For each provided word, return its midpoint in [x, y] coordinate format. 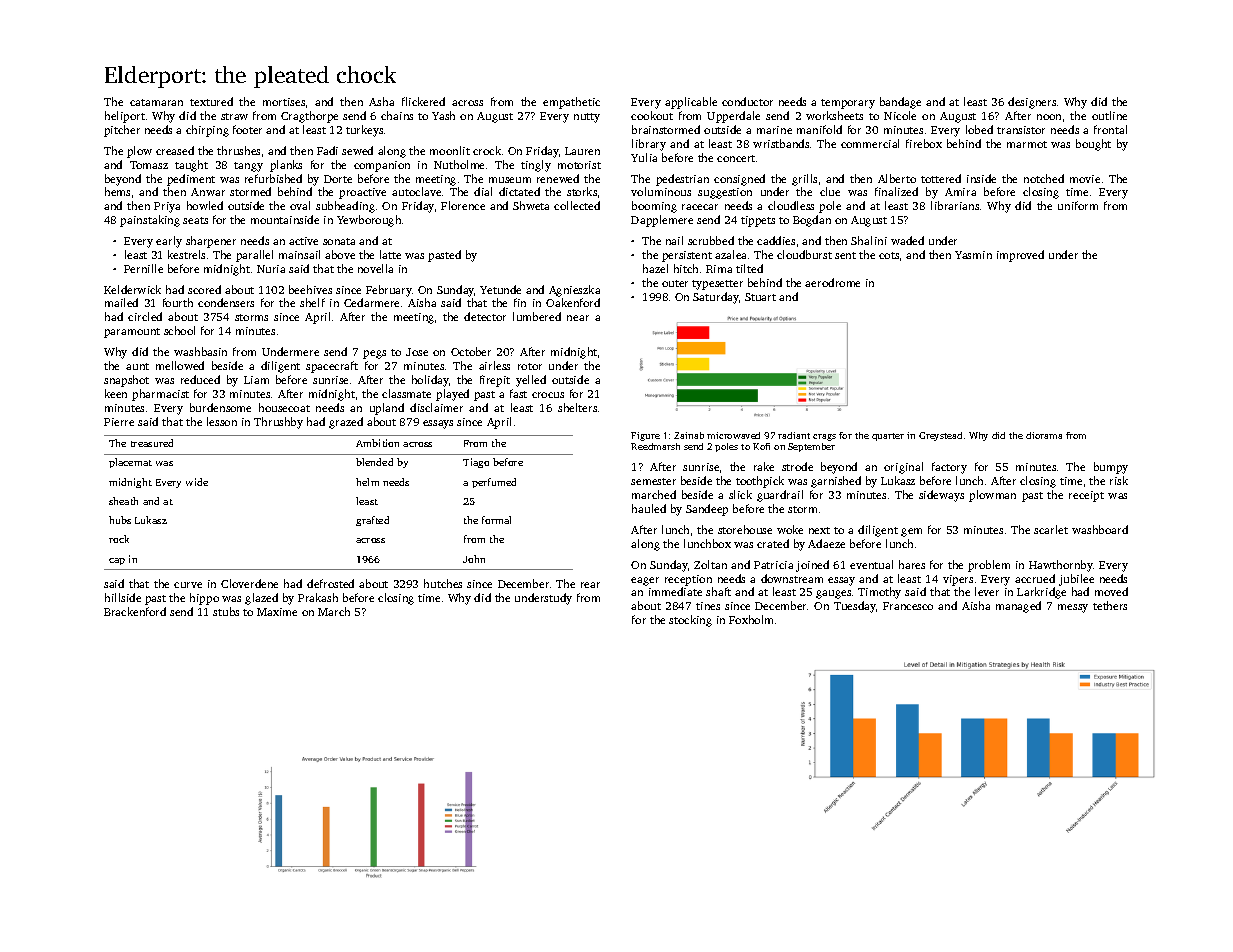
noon [1049, 117]
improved [1020, 256]
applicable [691, 103]
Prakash [318, 597]
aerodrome [832, 282]
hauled [649, 508]
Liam [256, 380]
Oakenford [573, 302]
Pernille [143, 268]
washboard [1100, 529]
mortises [284, 102]
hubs [120, 520]
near [578, 318]
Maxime [277, 612]
